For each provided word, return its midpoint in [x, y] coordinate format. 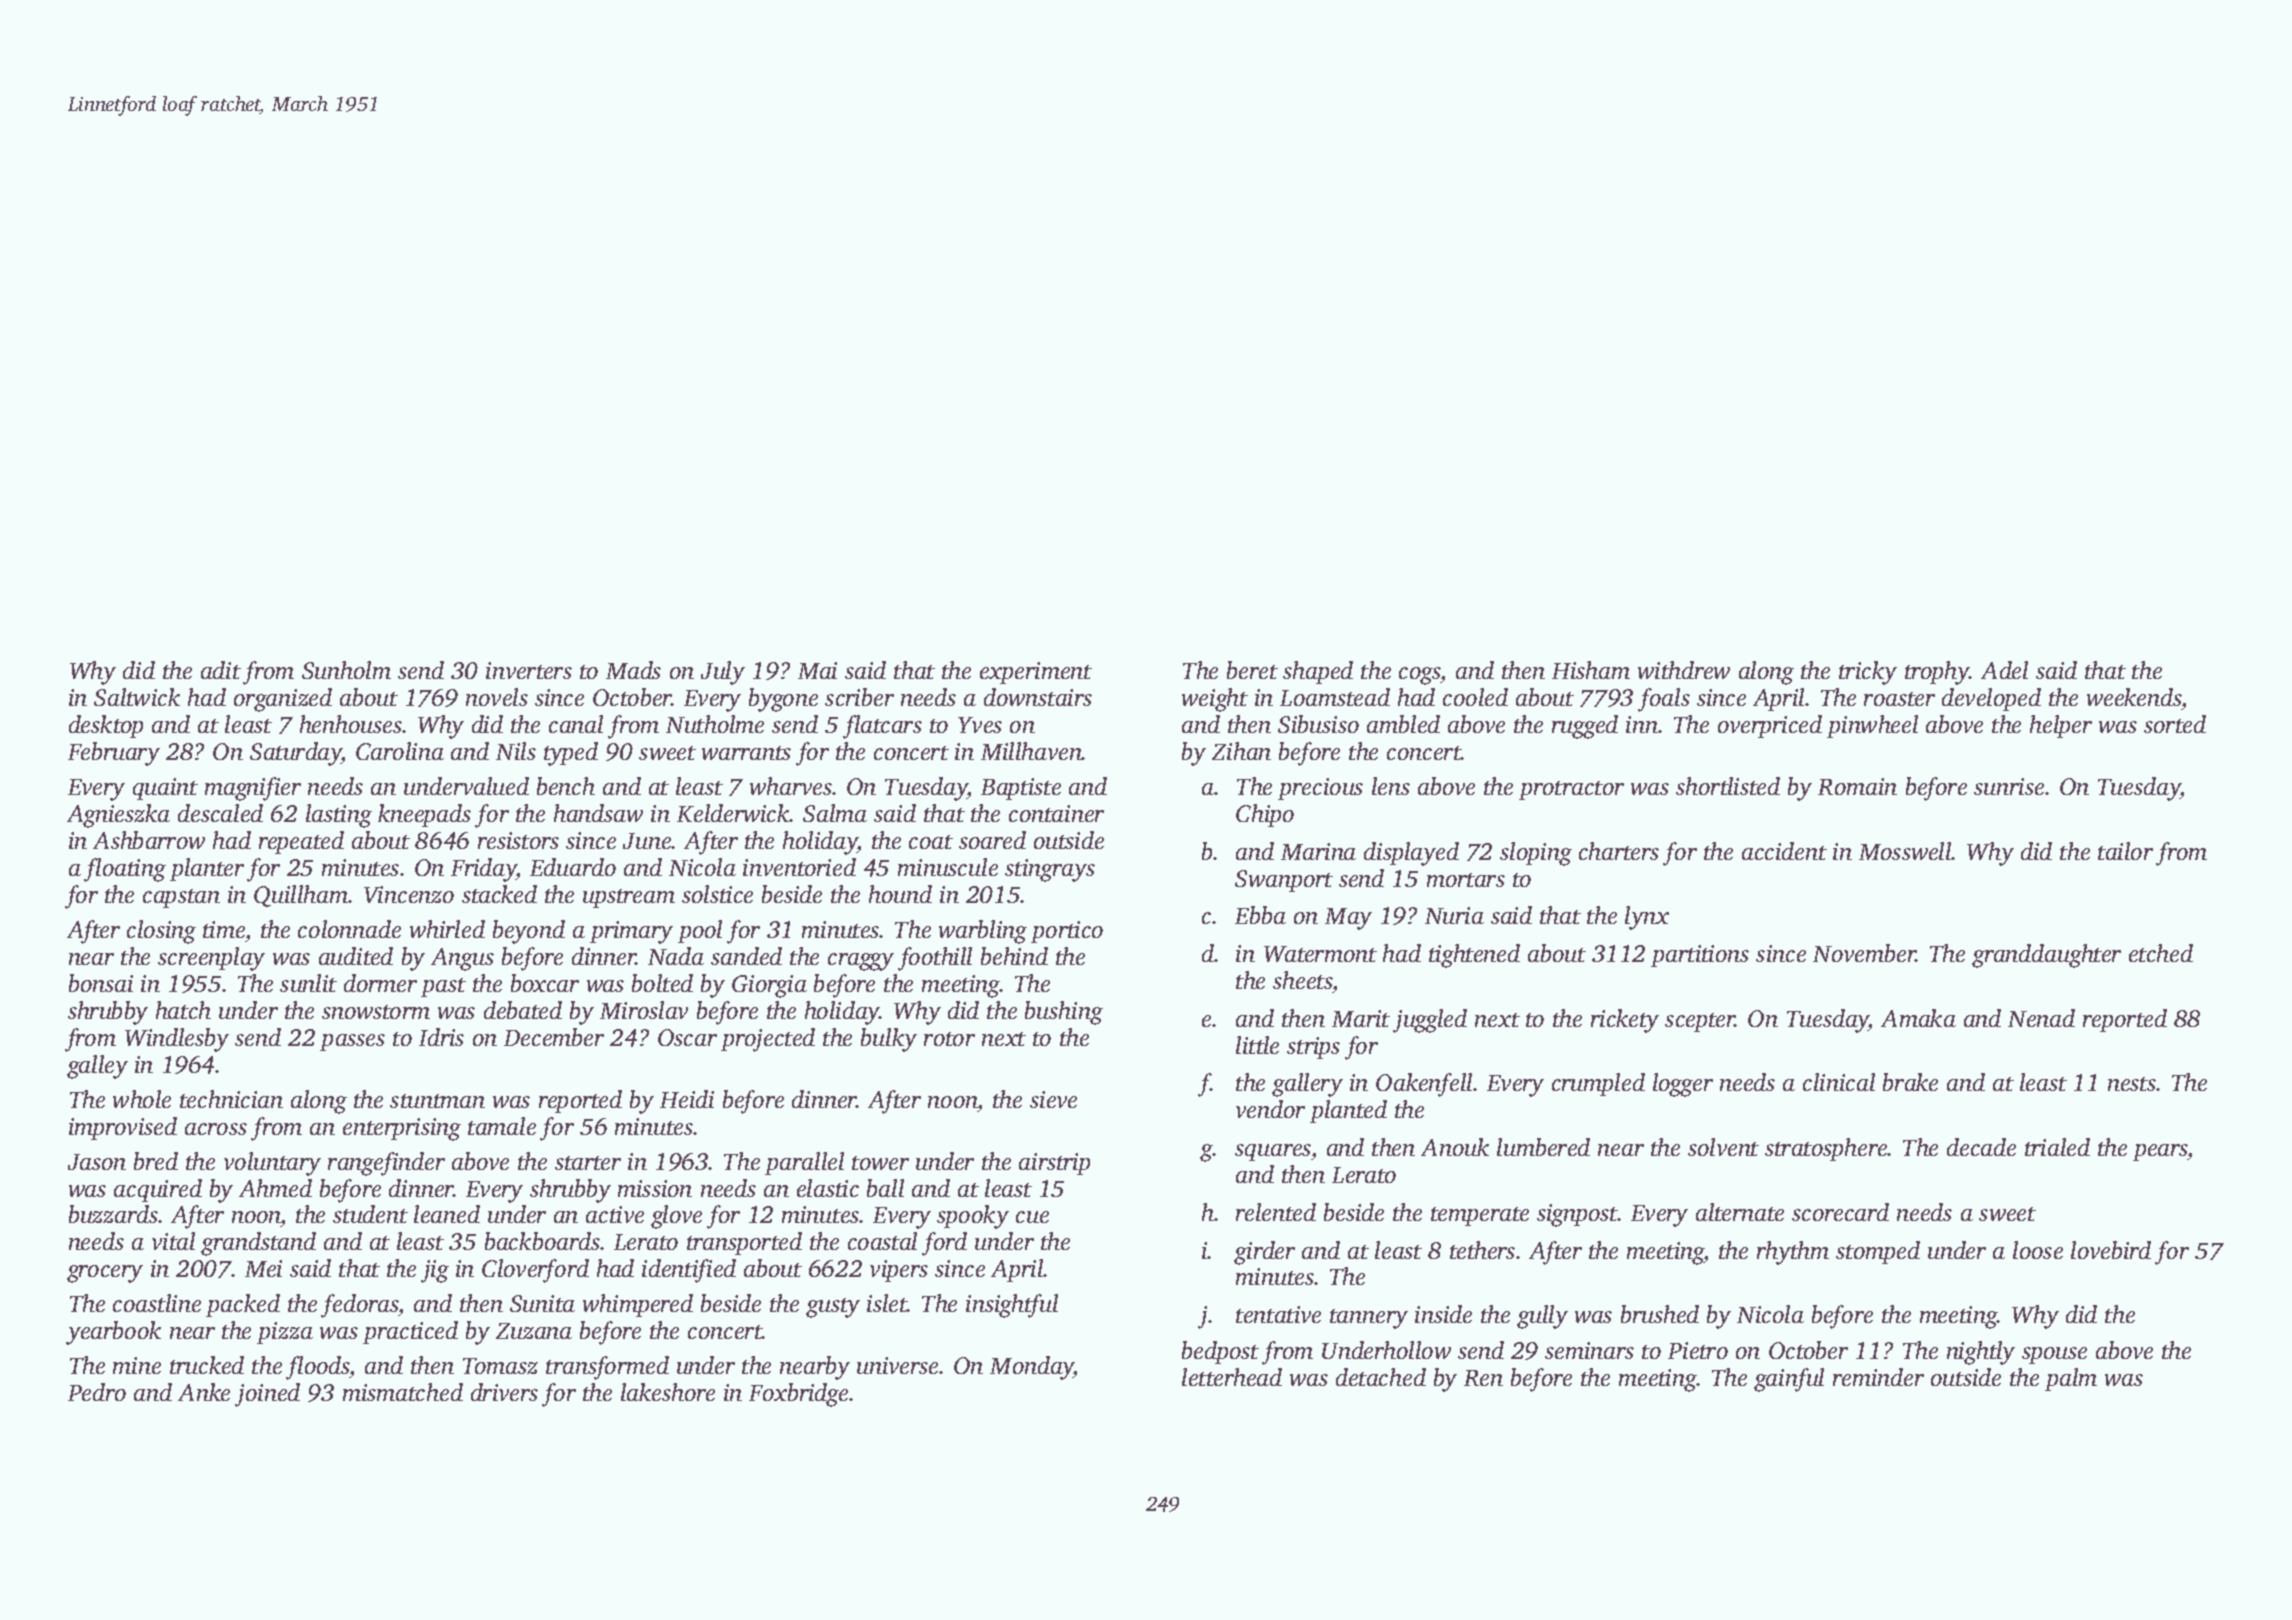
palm [2071, 1379]
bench [566, 786]
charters [1619, 851]
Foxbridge [798, 1395]
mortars [1466, 880]
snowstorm [376, 1012]
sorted [2175, 724]
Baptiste [1021, 789]
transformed [607, 1368]
